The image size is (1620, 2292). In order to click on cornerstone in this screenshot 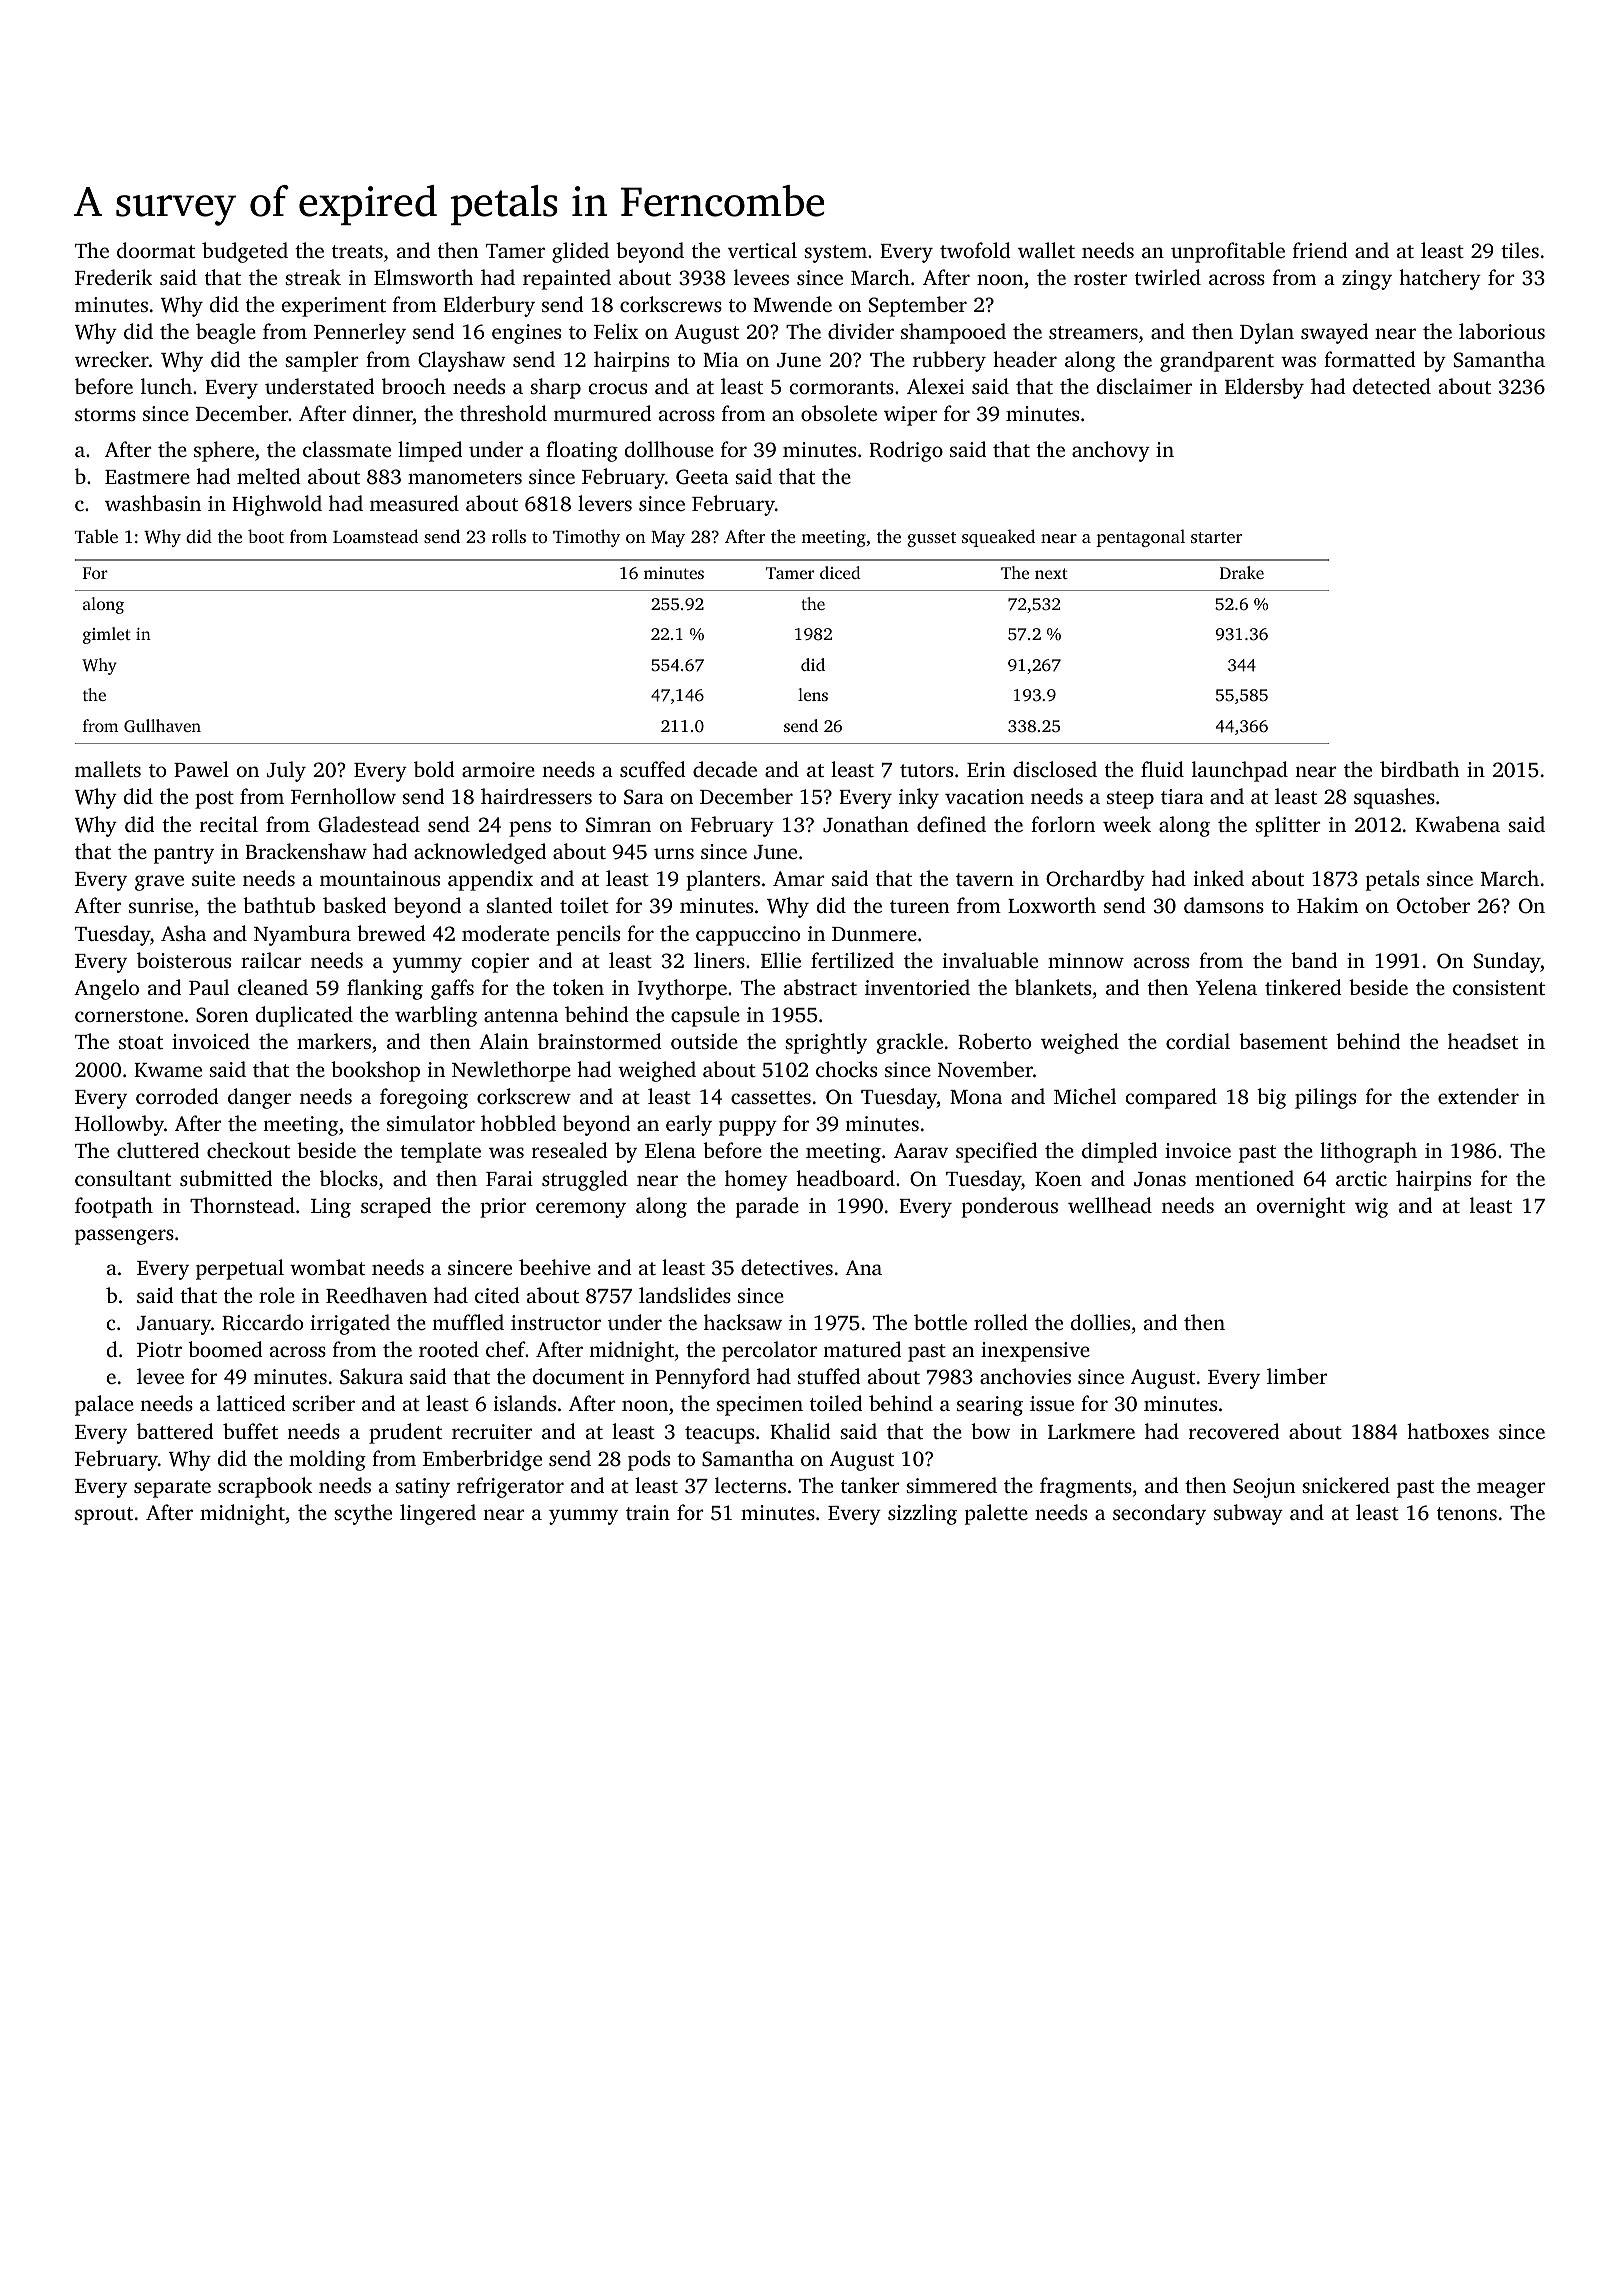, I will do `click(129, 1015)`.
